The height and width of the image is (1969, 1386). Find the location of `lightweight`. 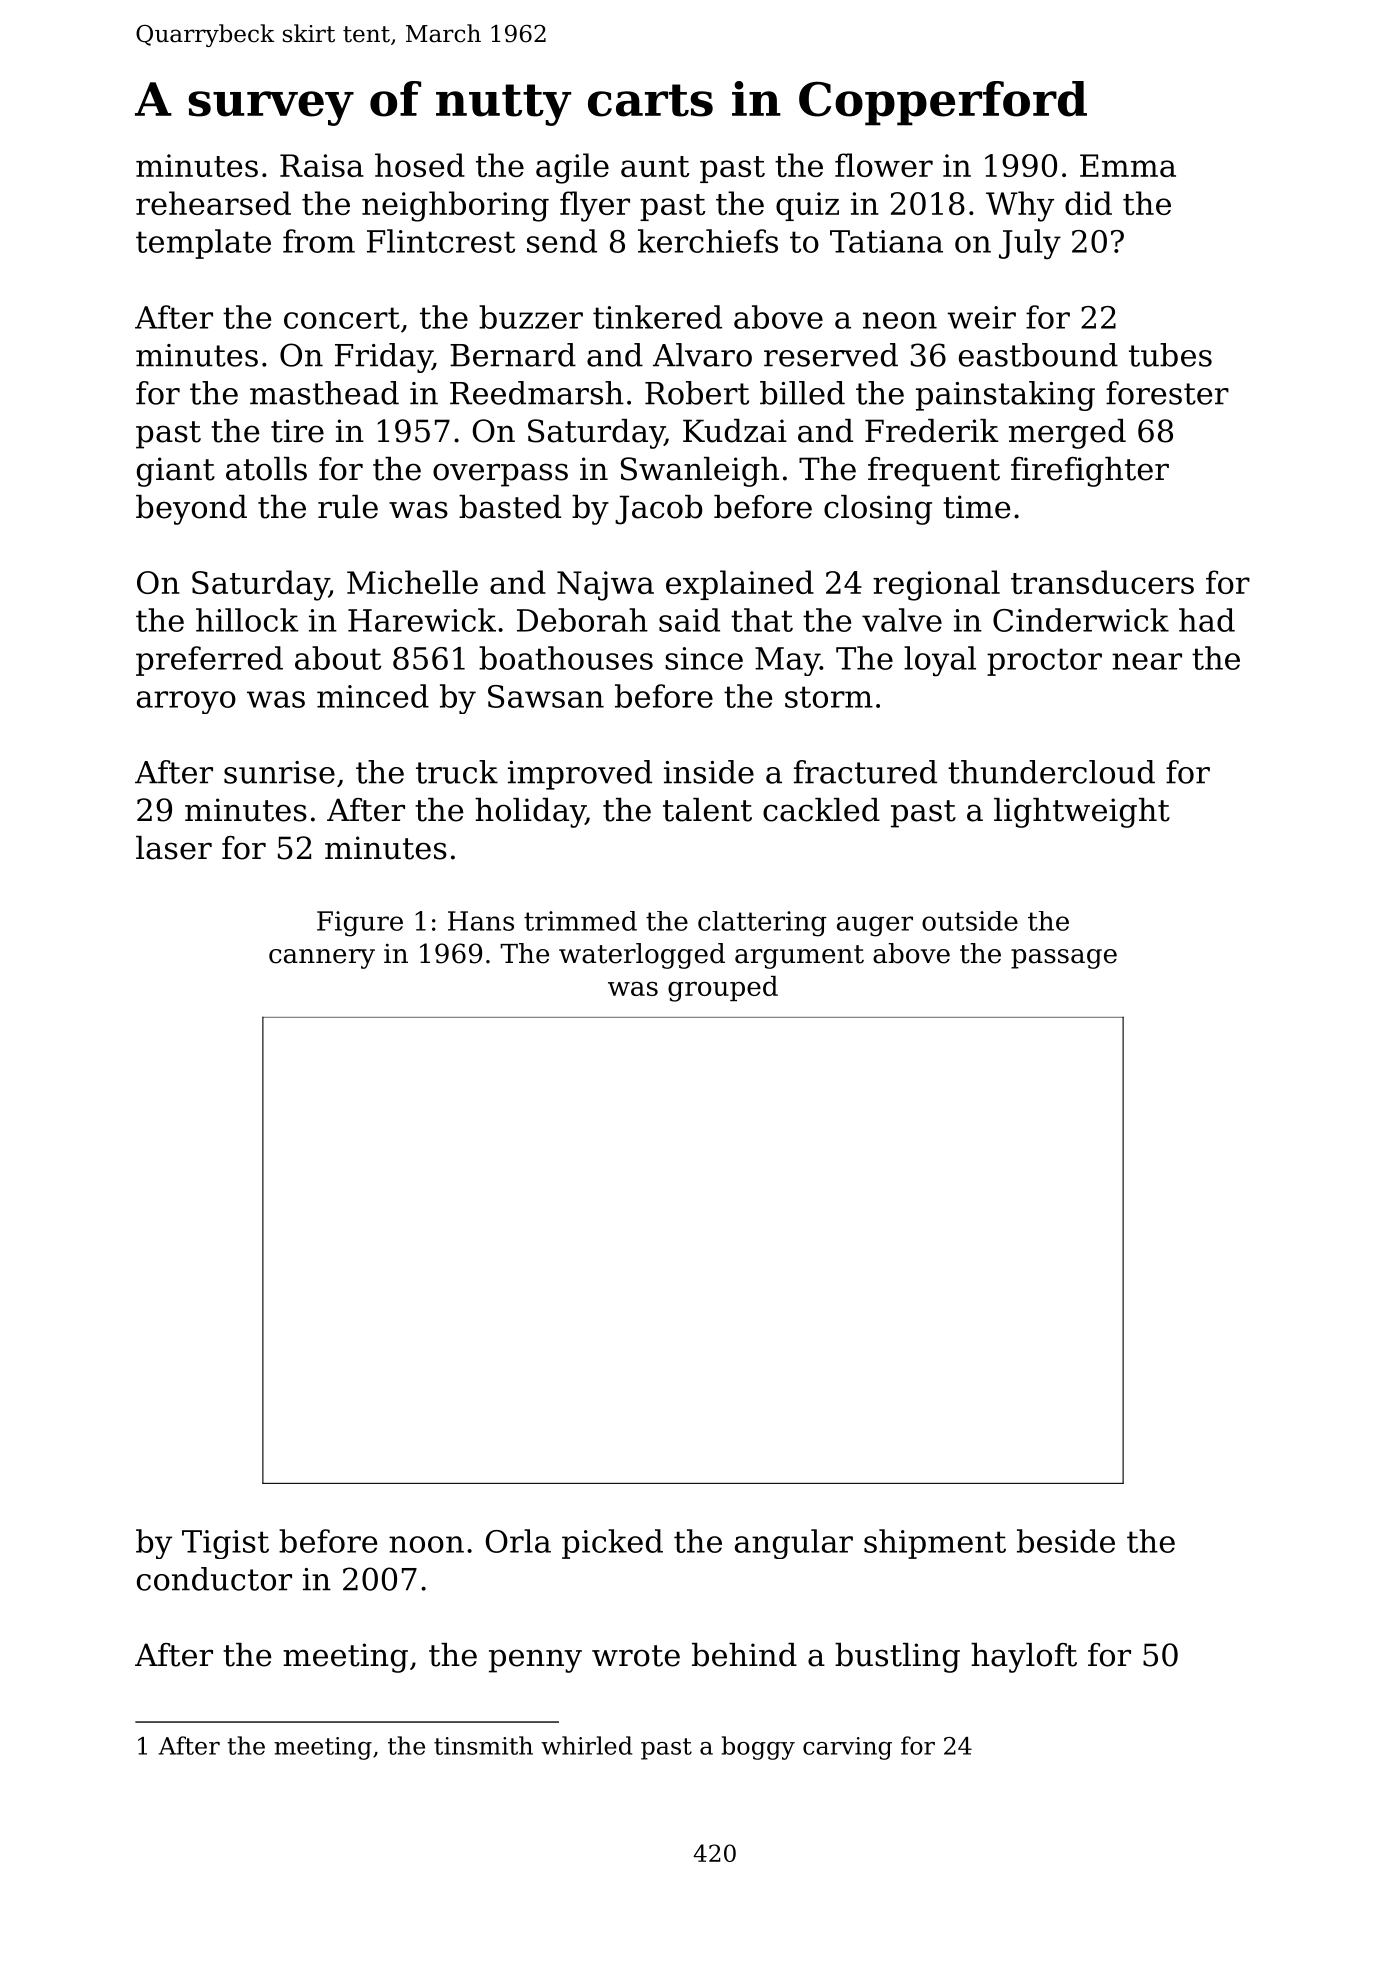

lightweight is located at coordinates (1082, 813).
